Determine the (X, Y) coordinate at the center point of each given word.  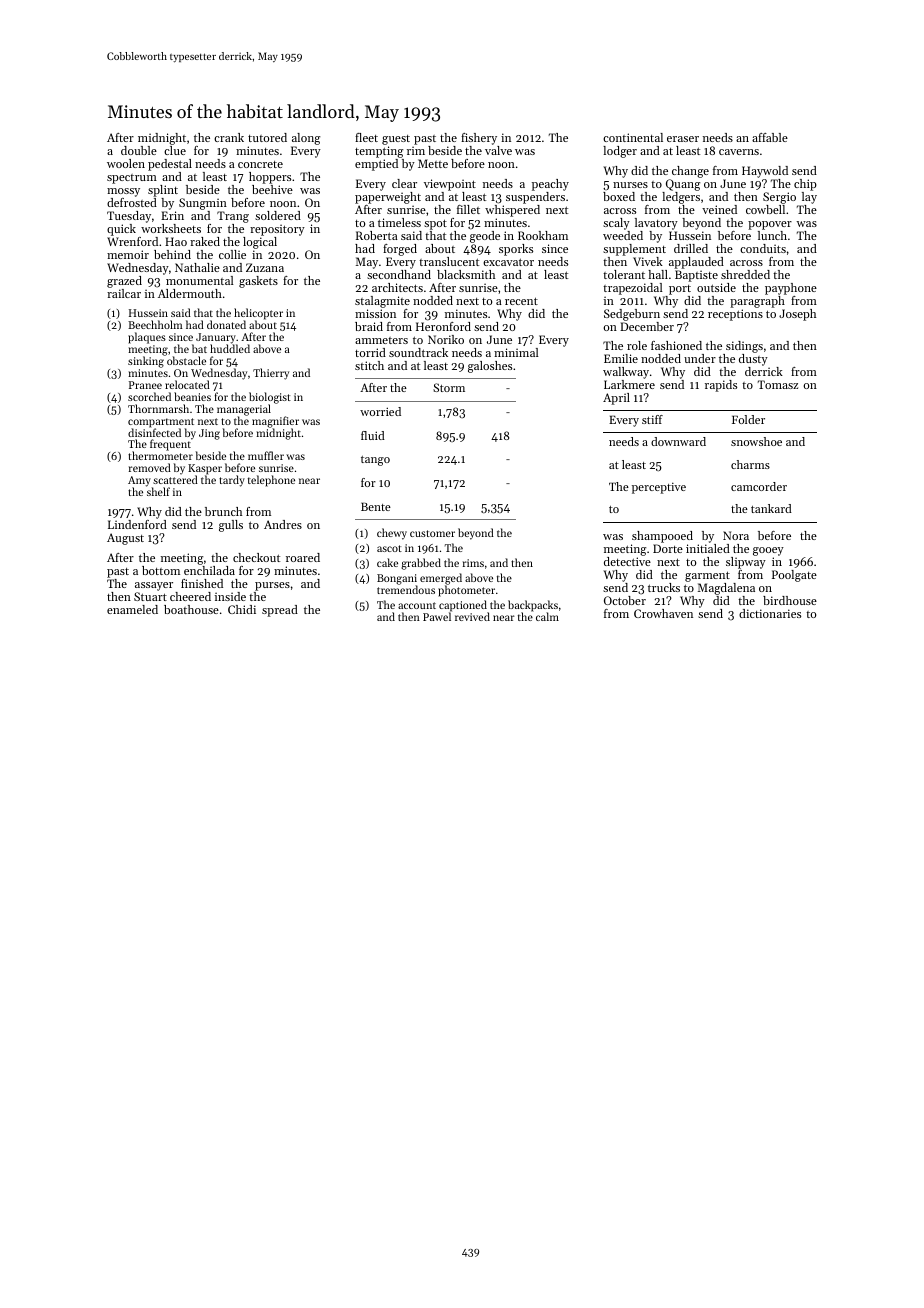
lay (809, 198)
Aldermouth (190, 293)
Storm (449, 387)
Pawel (437, 616)
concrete (260, 164)
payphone (791, 289)
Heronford (443, 326)
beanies (192, 396)
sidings (744, 347)
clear (404, 183)
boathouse (191, 609)
